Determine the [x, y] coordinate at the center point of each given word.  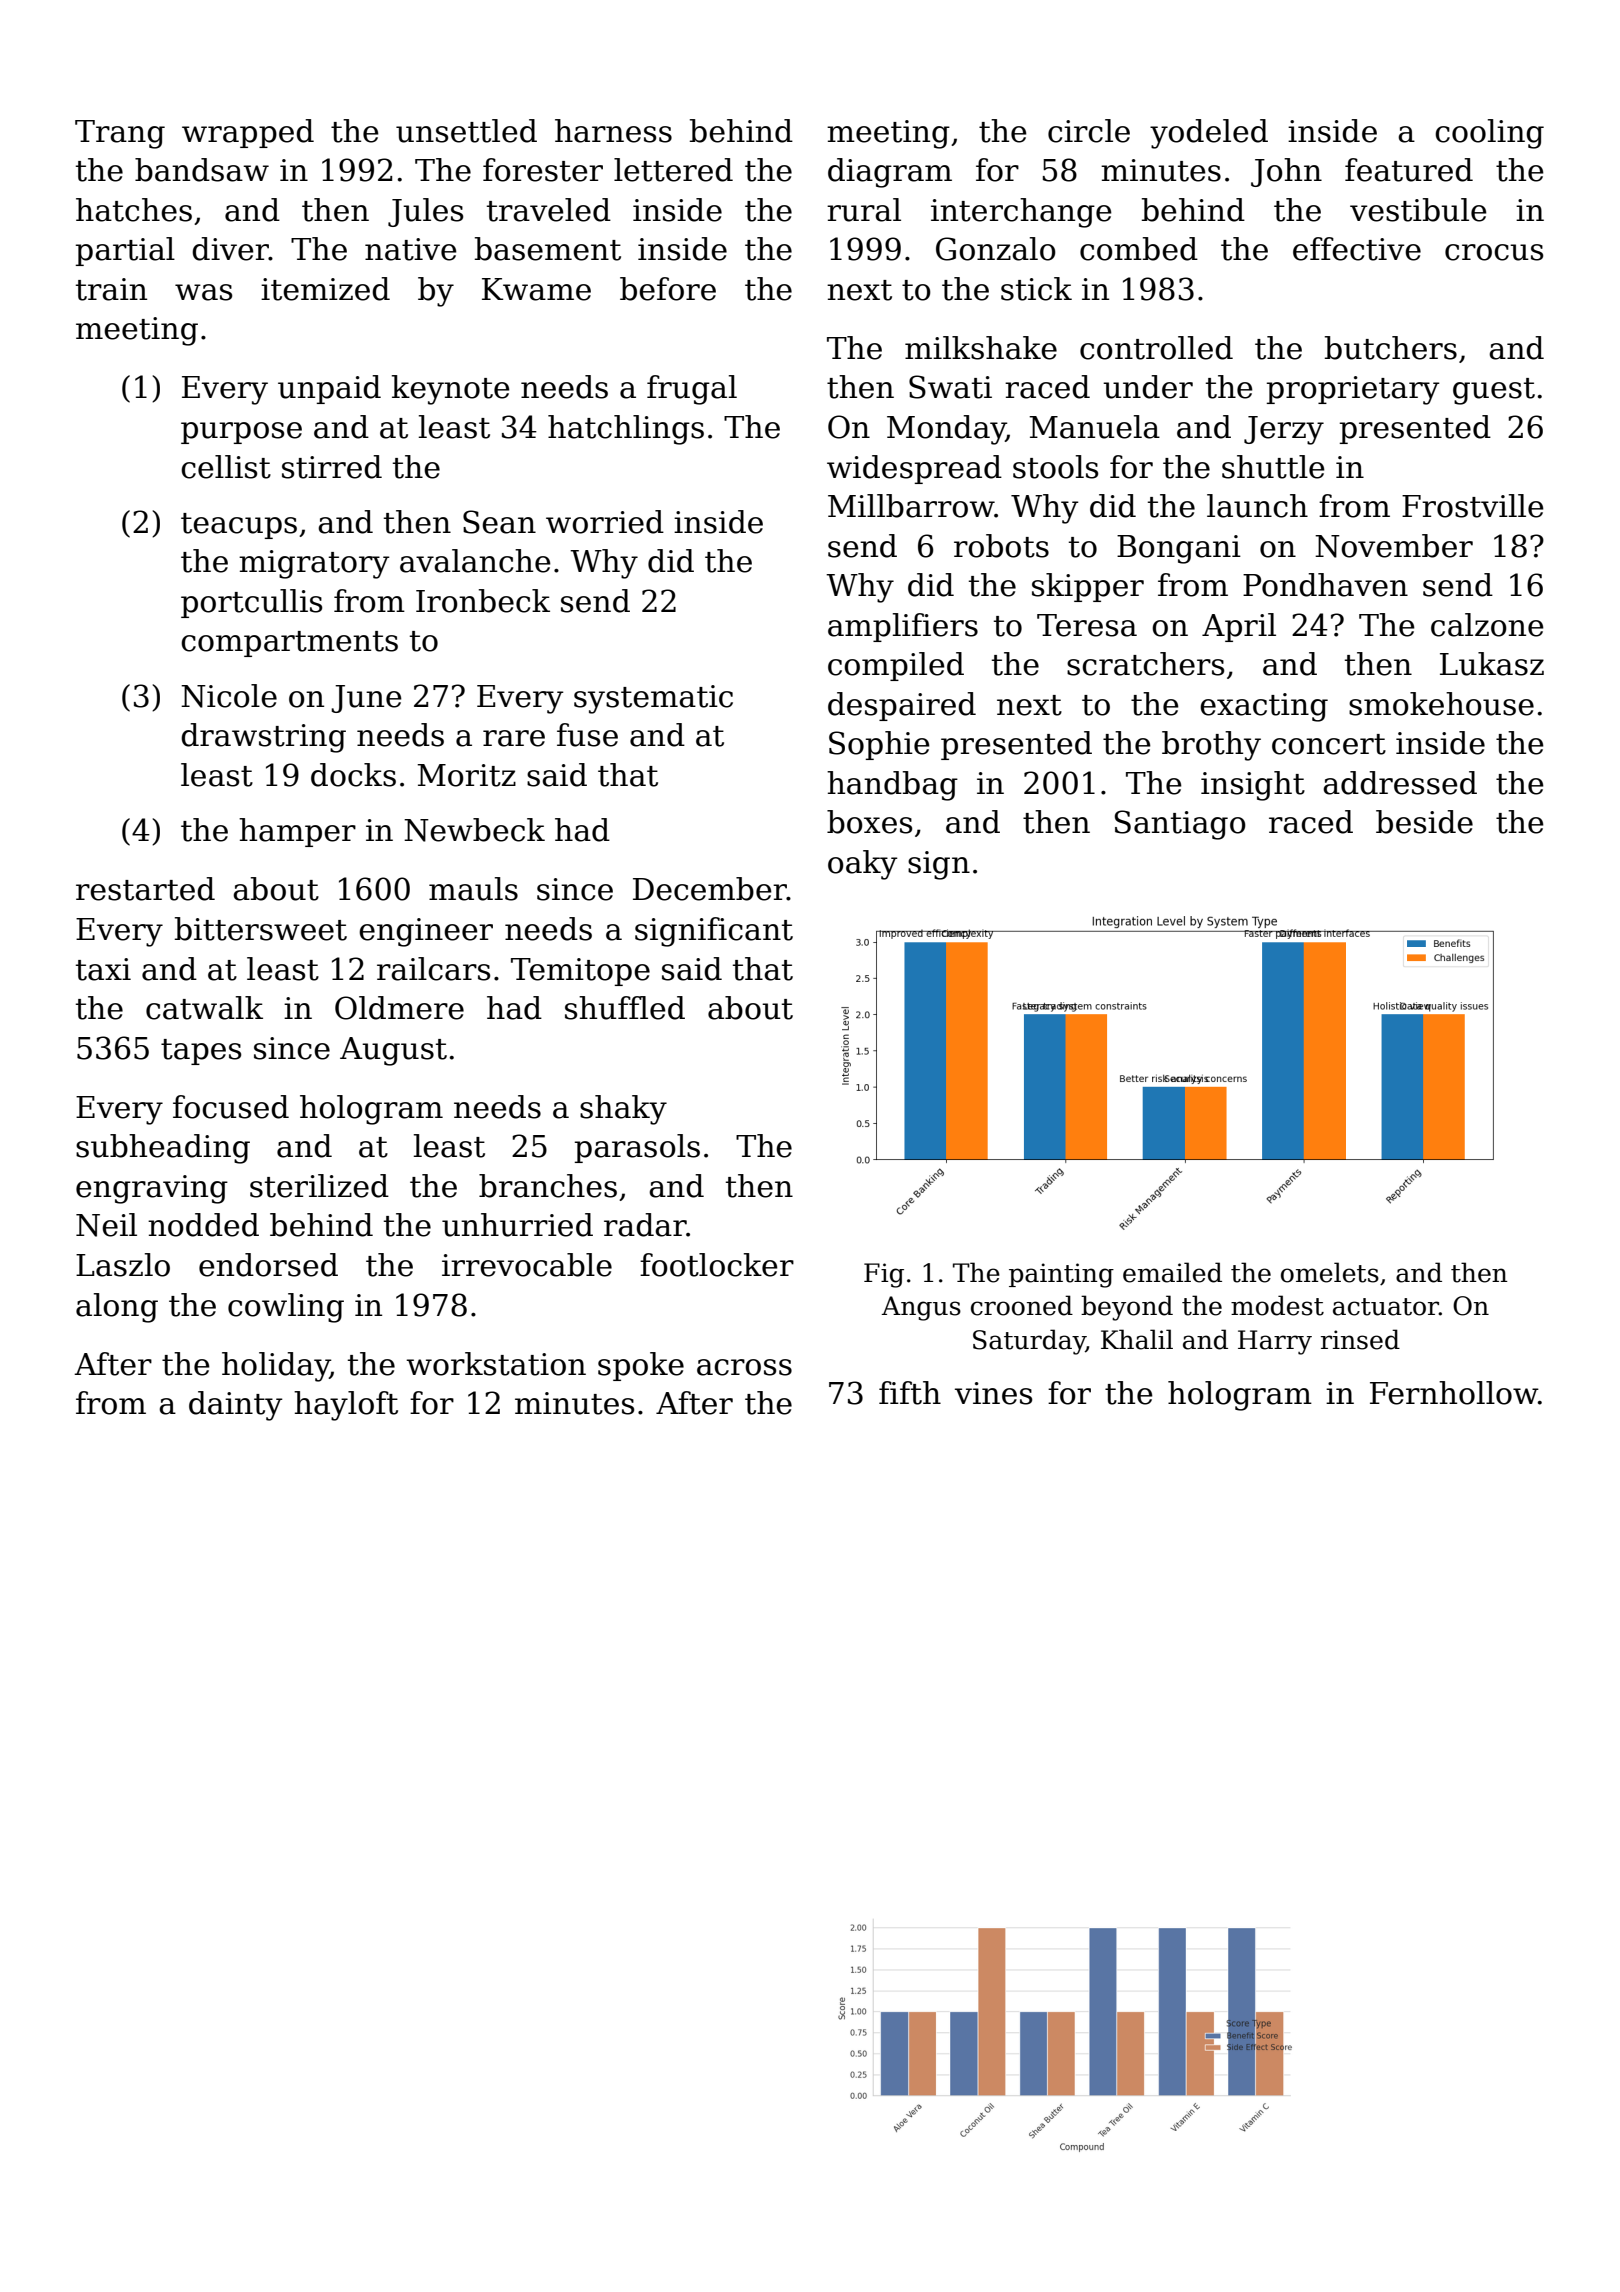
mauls [473, 889]
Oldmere [399, 1008]
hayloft [346, 1406]
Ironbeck [483, 601]
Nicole [229, 696]
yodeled [1209, 134]
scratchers [1145, 664]
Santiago [1180, 825]
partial [125, 251]
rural [864, 210]
